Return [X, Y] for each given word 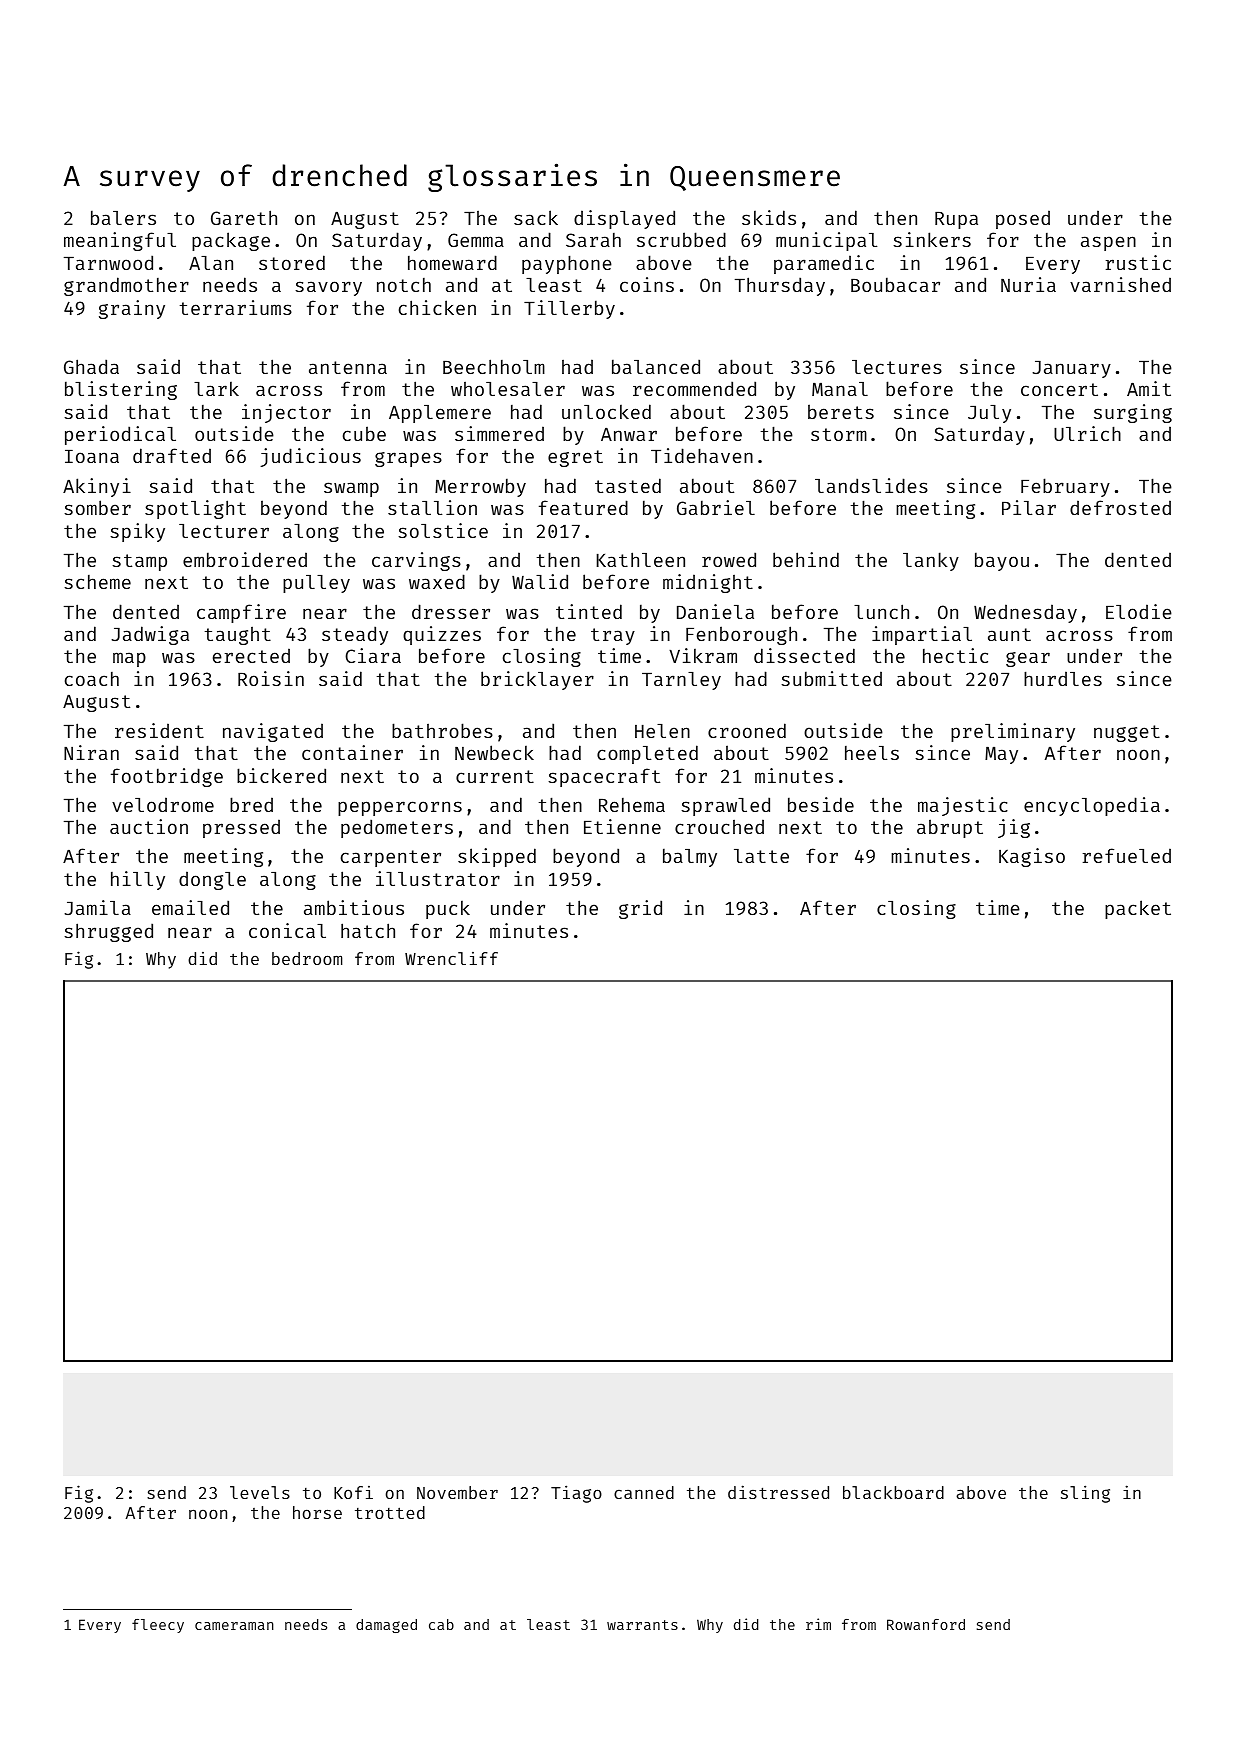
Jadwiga [150, 635]
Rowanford [926, 1624]
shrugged [108, 932]
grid [640, 909]
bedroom [307, 958]
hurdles [1063, 678]
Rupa [956, 220]
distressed [778, 1492]
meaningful [120, 241]
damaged [386, 1626]
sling [1085, 1494]
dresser [451, 611]
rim [818, 1624]
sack [536, 217]
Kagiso [1032, 857]
